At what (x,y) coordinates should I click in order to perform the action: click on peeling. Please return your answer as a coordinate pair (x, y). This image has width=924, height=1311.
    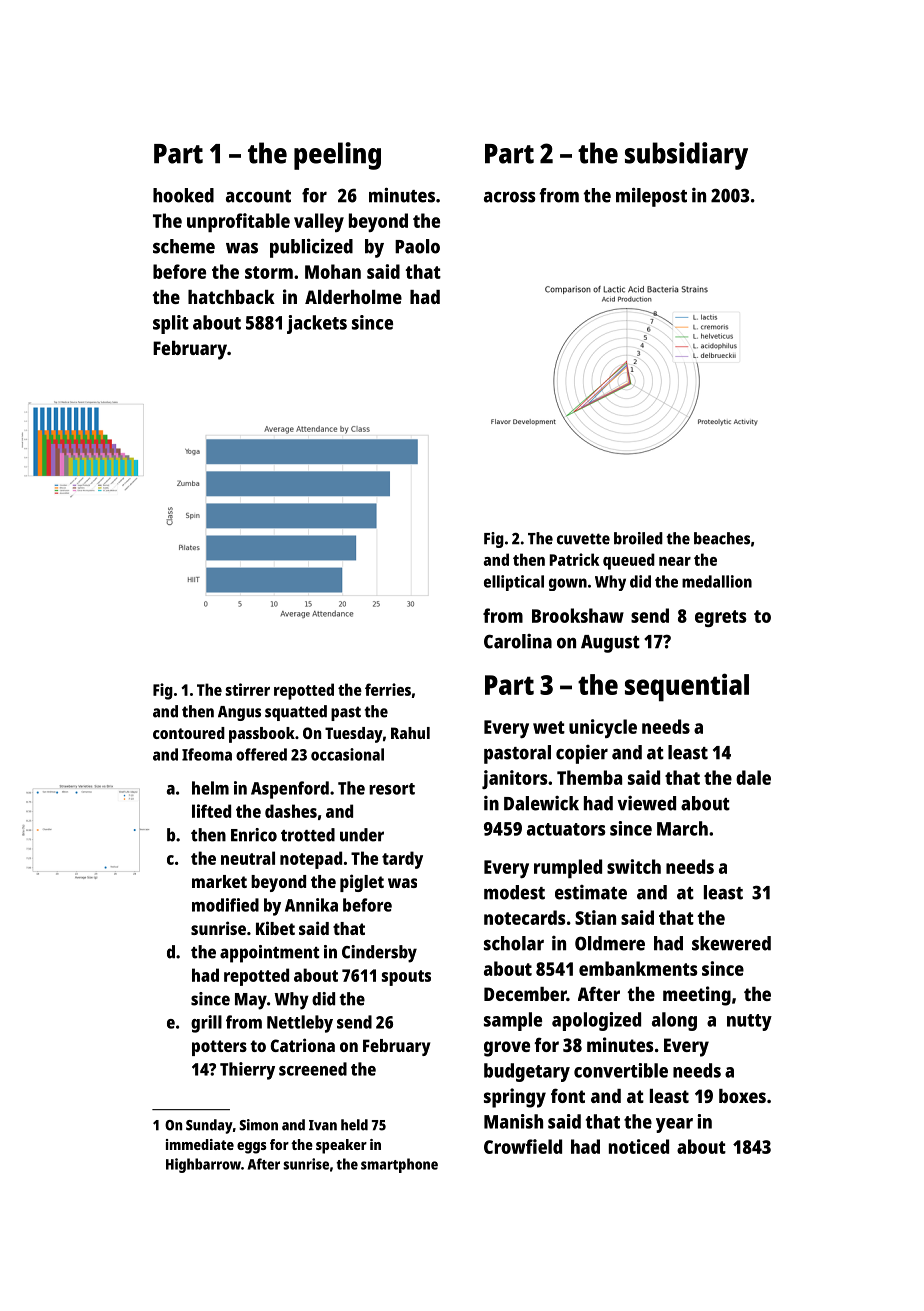
    Looking at the image, I should click on (337, 156).
